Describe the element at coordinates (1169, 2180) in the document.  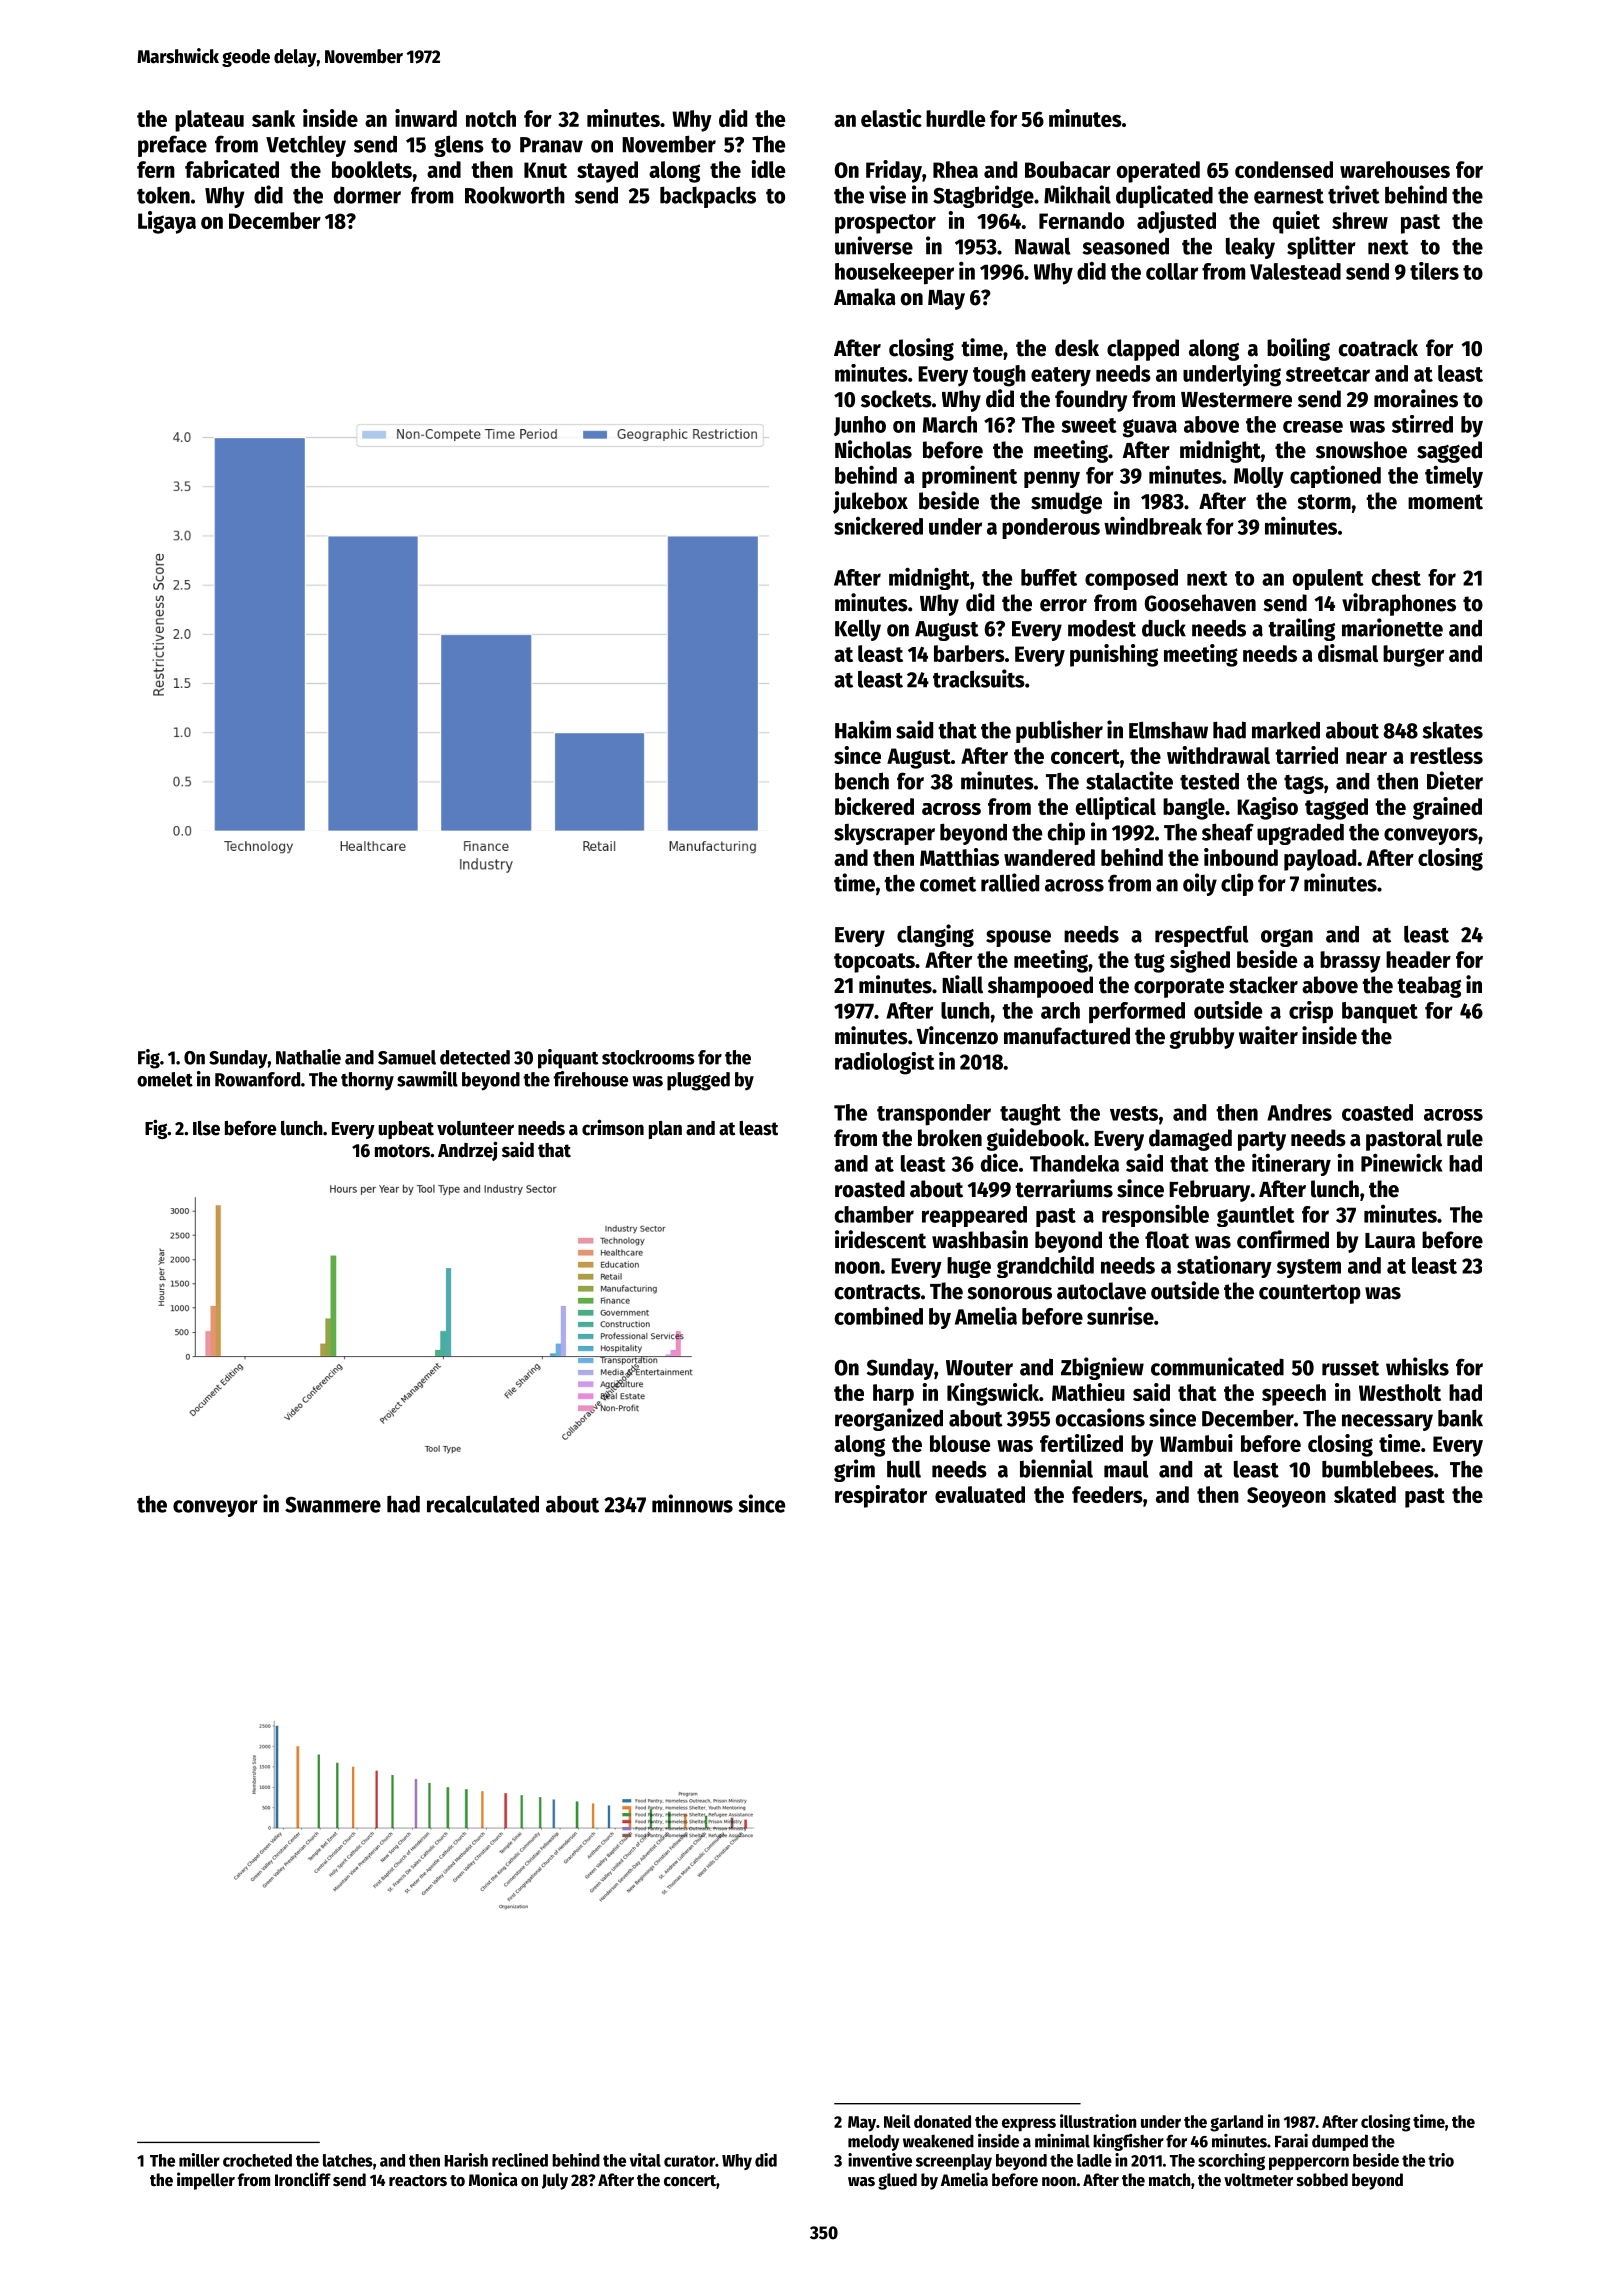
I see `match` at that location.
